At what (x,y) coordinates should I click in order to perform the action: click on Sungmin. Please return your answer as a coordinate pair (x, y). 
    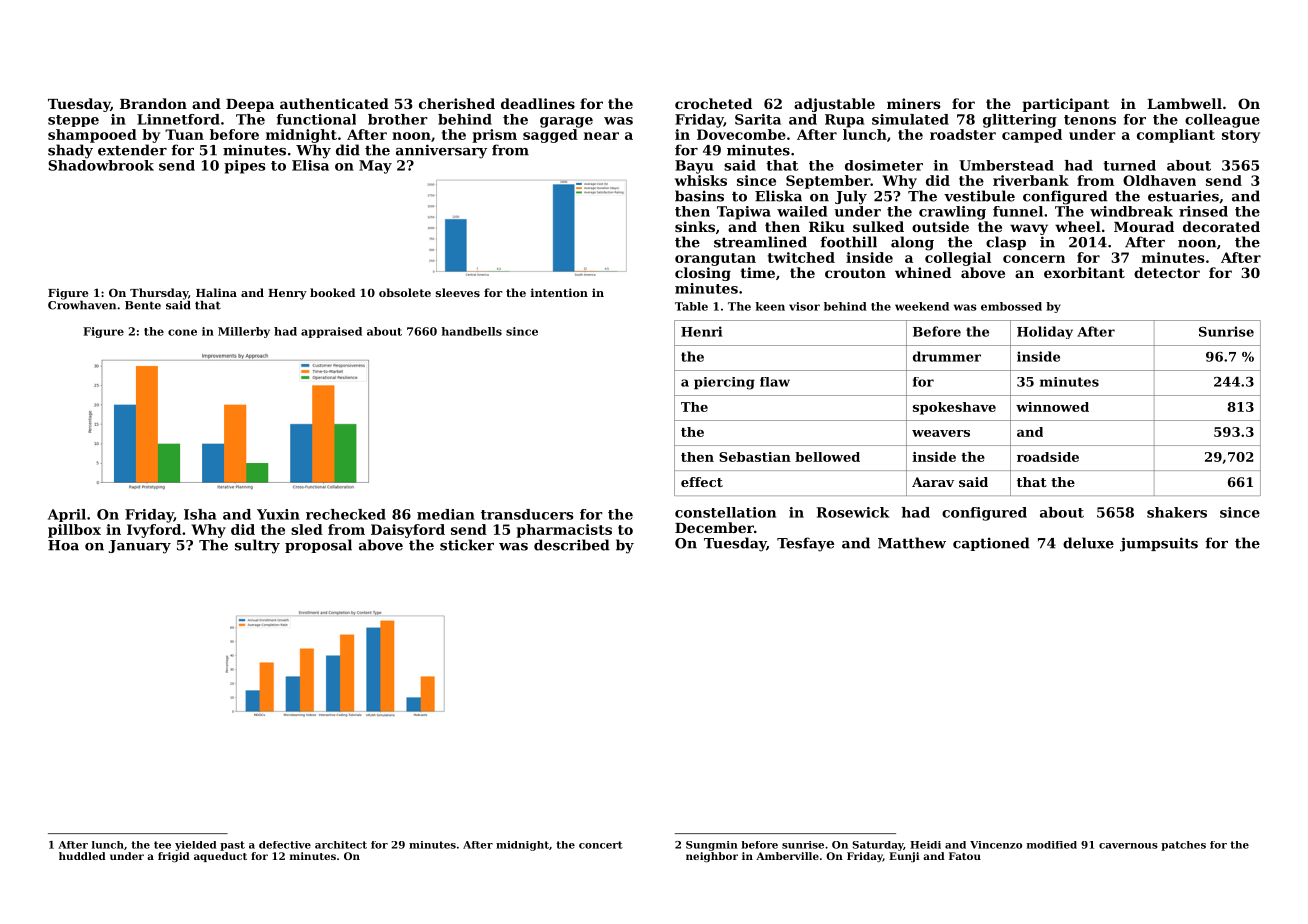
    Looking at the image, I should click on (712, 846).
